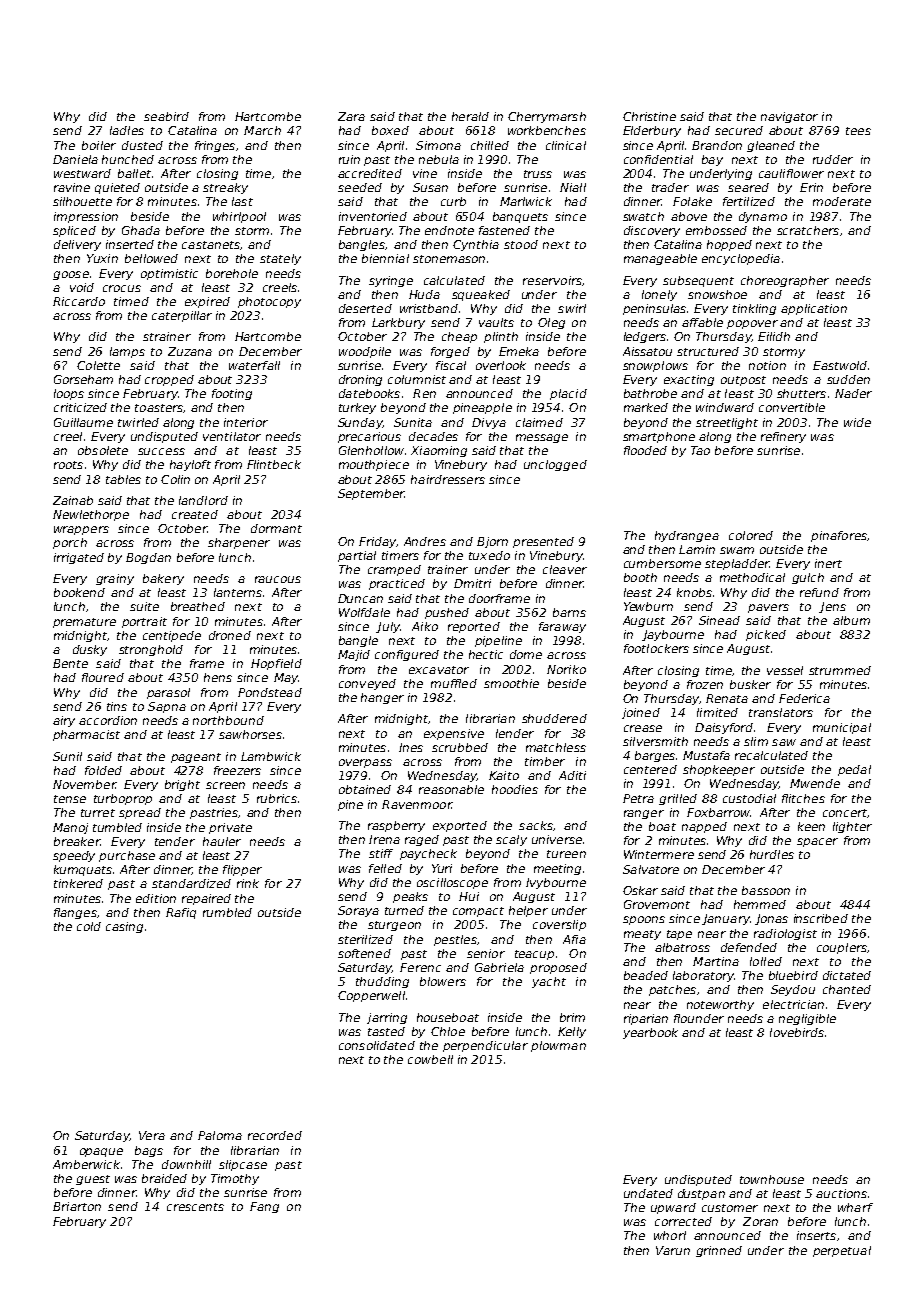  What do you see at coordinates (470, 116) in the document?
I see `herald` at bounding box center [470, 116].
